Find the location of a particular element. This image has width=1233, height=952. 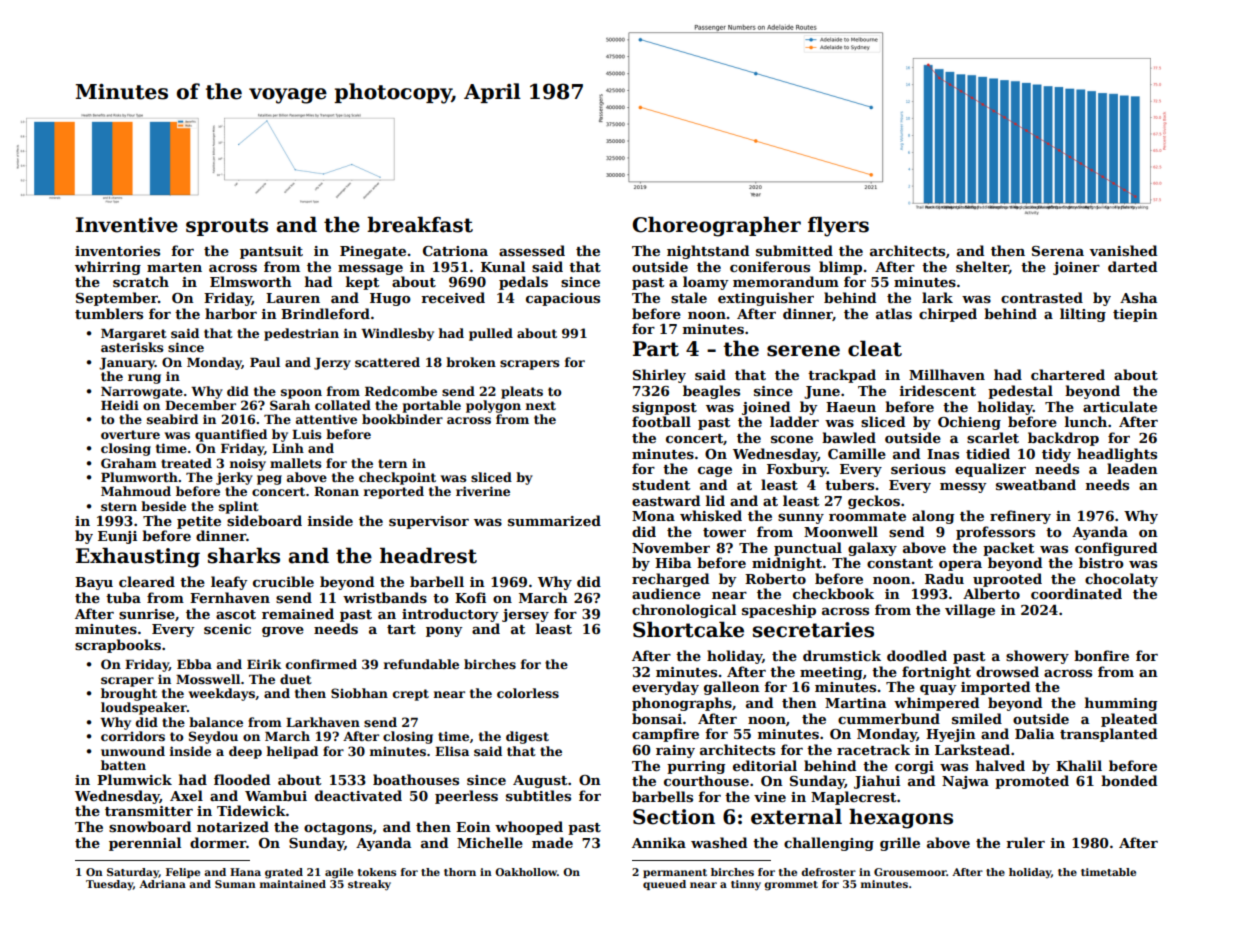

perennial is located at coordinates (145, 844).
